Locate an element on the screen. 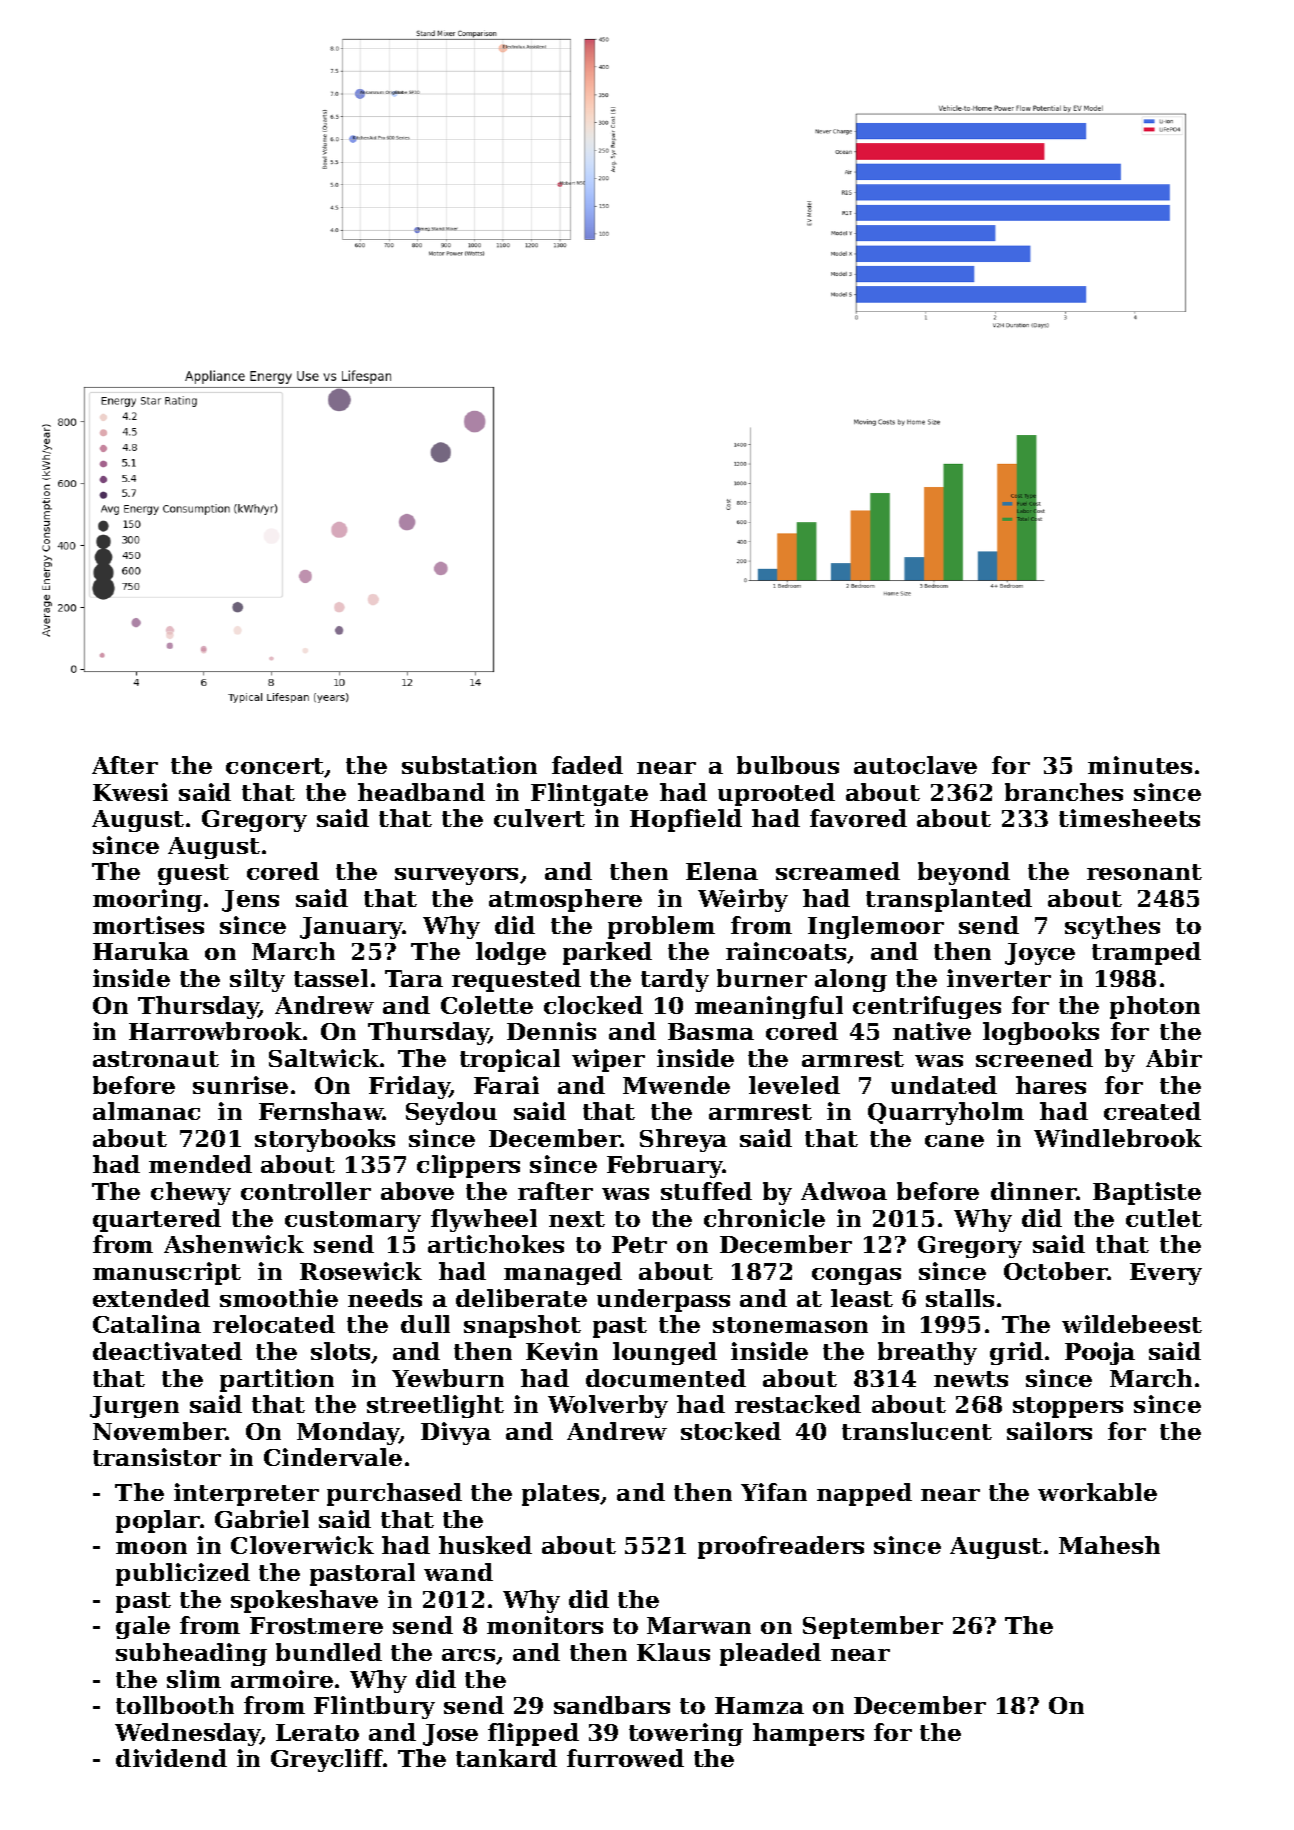  Shreya is located at coordinates (683, 1140).
